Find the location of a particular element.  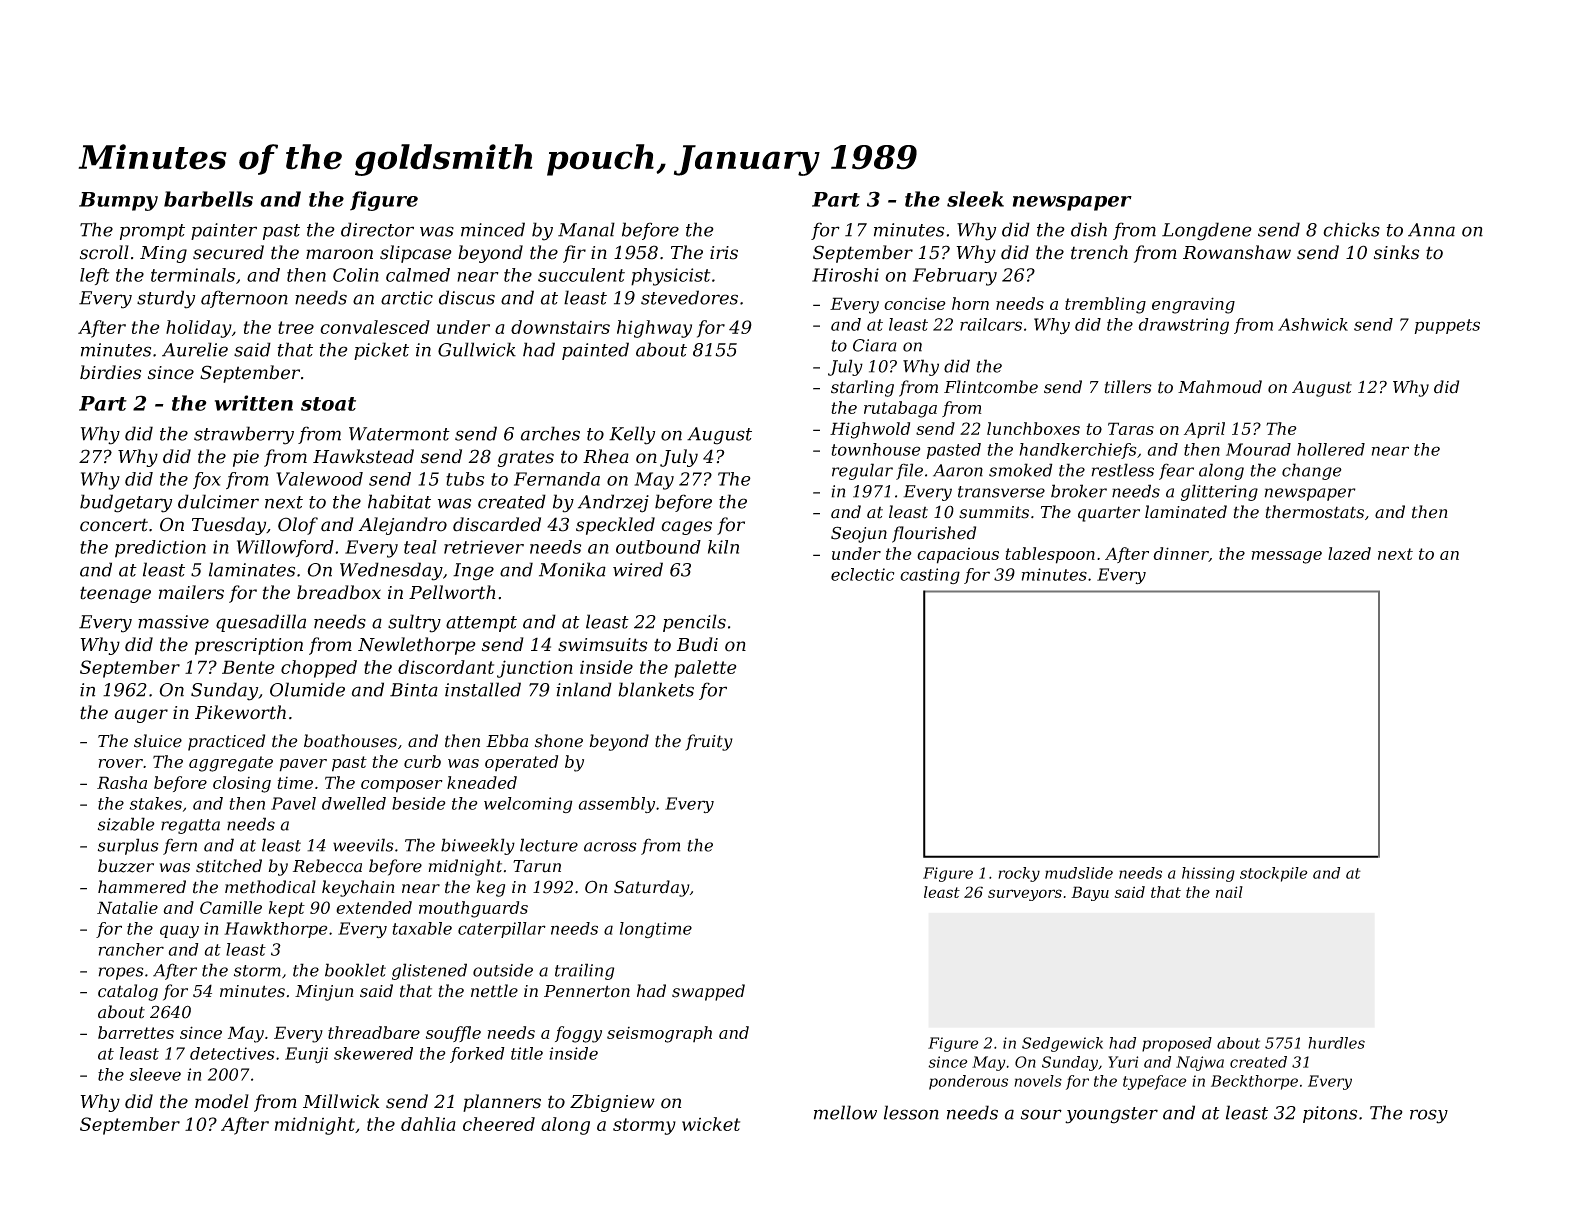

Budi is located at coordinates (697, 644).
